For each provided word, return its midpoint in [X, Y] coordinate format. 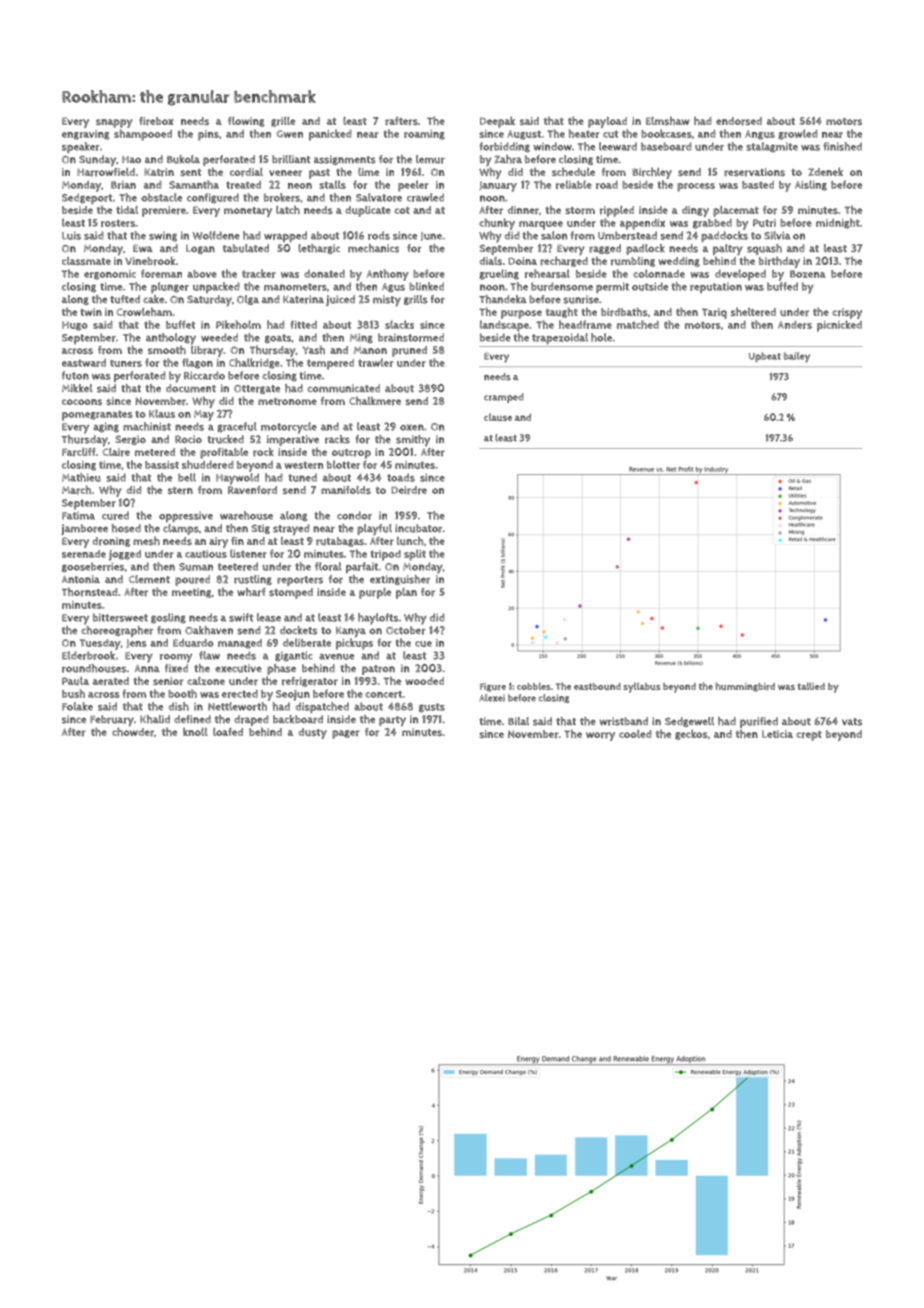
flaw [209, 655]
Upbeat [765, 357]
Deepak [497, 122]
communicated [343, 388]
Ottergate [257, 389]
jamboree [84, 529]
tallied [811, 686]
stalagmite [772, 147]
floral [328, 566]
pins [208, 135]
